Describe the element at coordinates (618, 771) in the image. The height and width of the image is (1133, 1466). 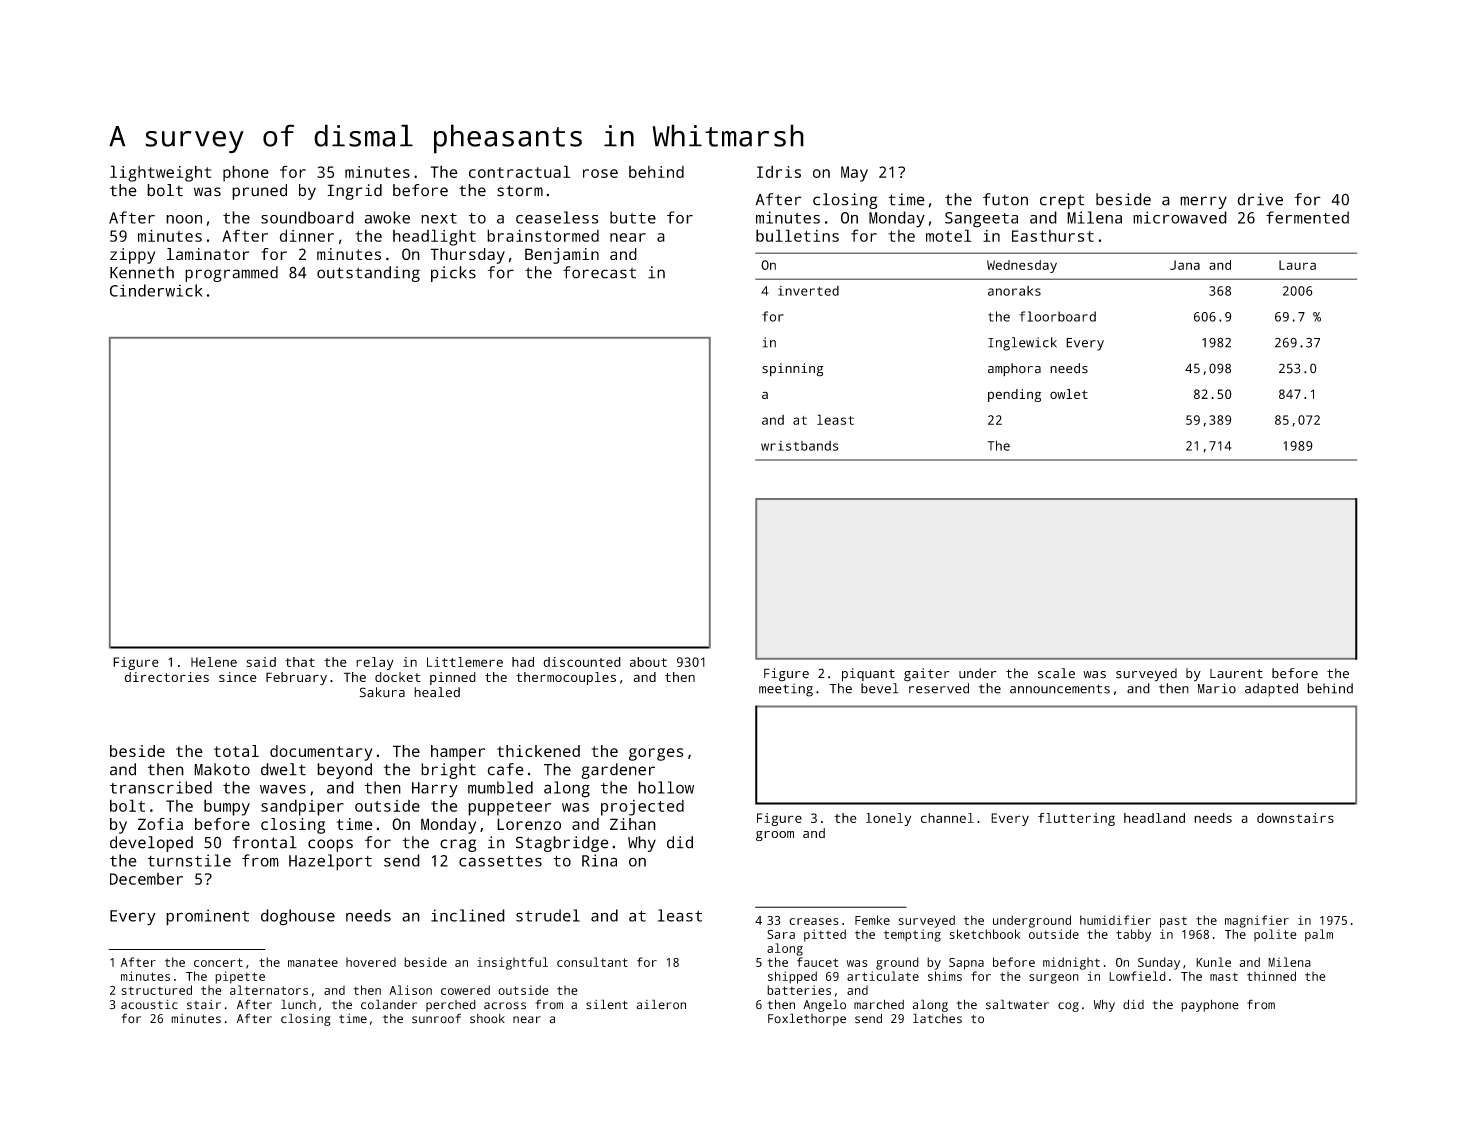
I see `gardener` at that location.
